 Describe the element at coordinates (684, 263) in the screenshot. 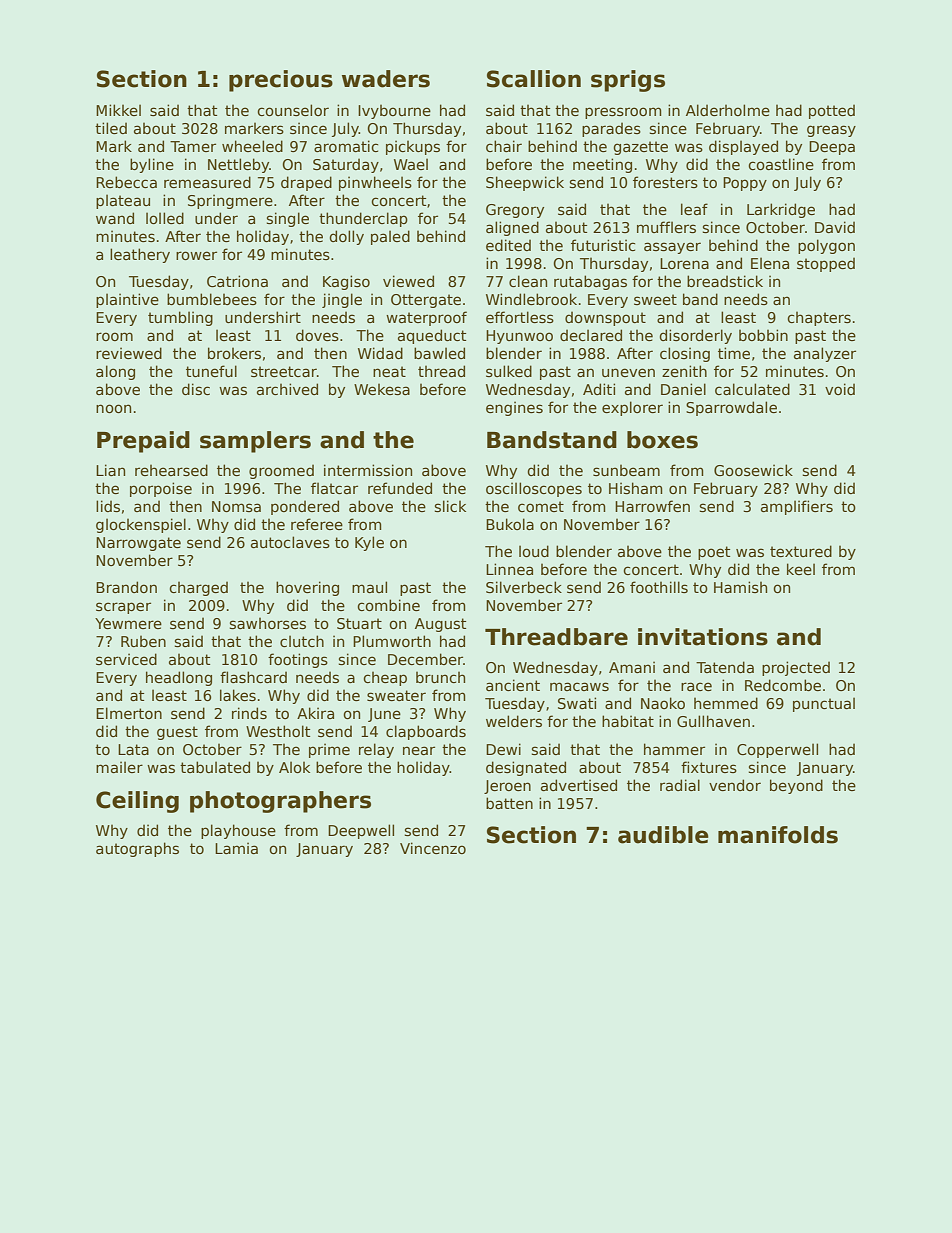

I see `Lorena` at that location.
